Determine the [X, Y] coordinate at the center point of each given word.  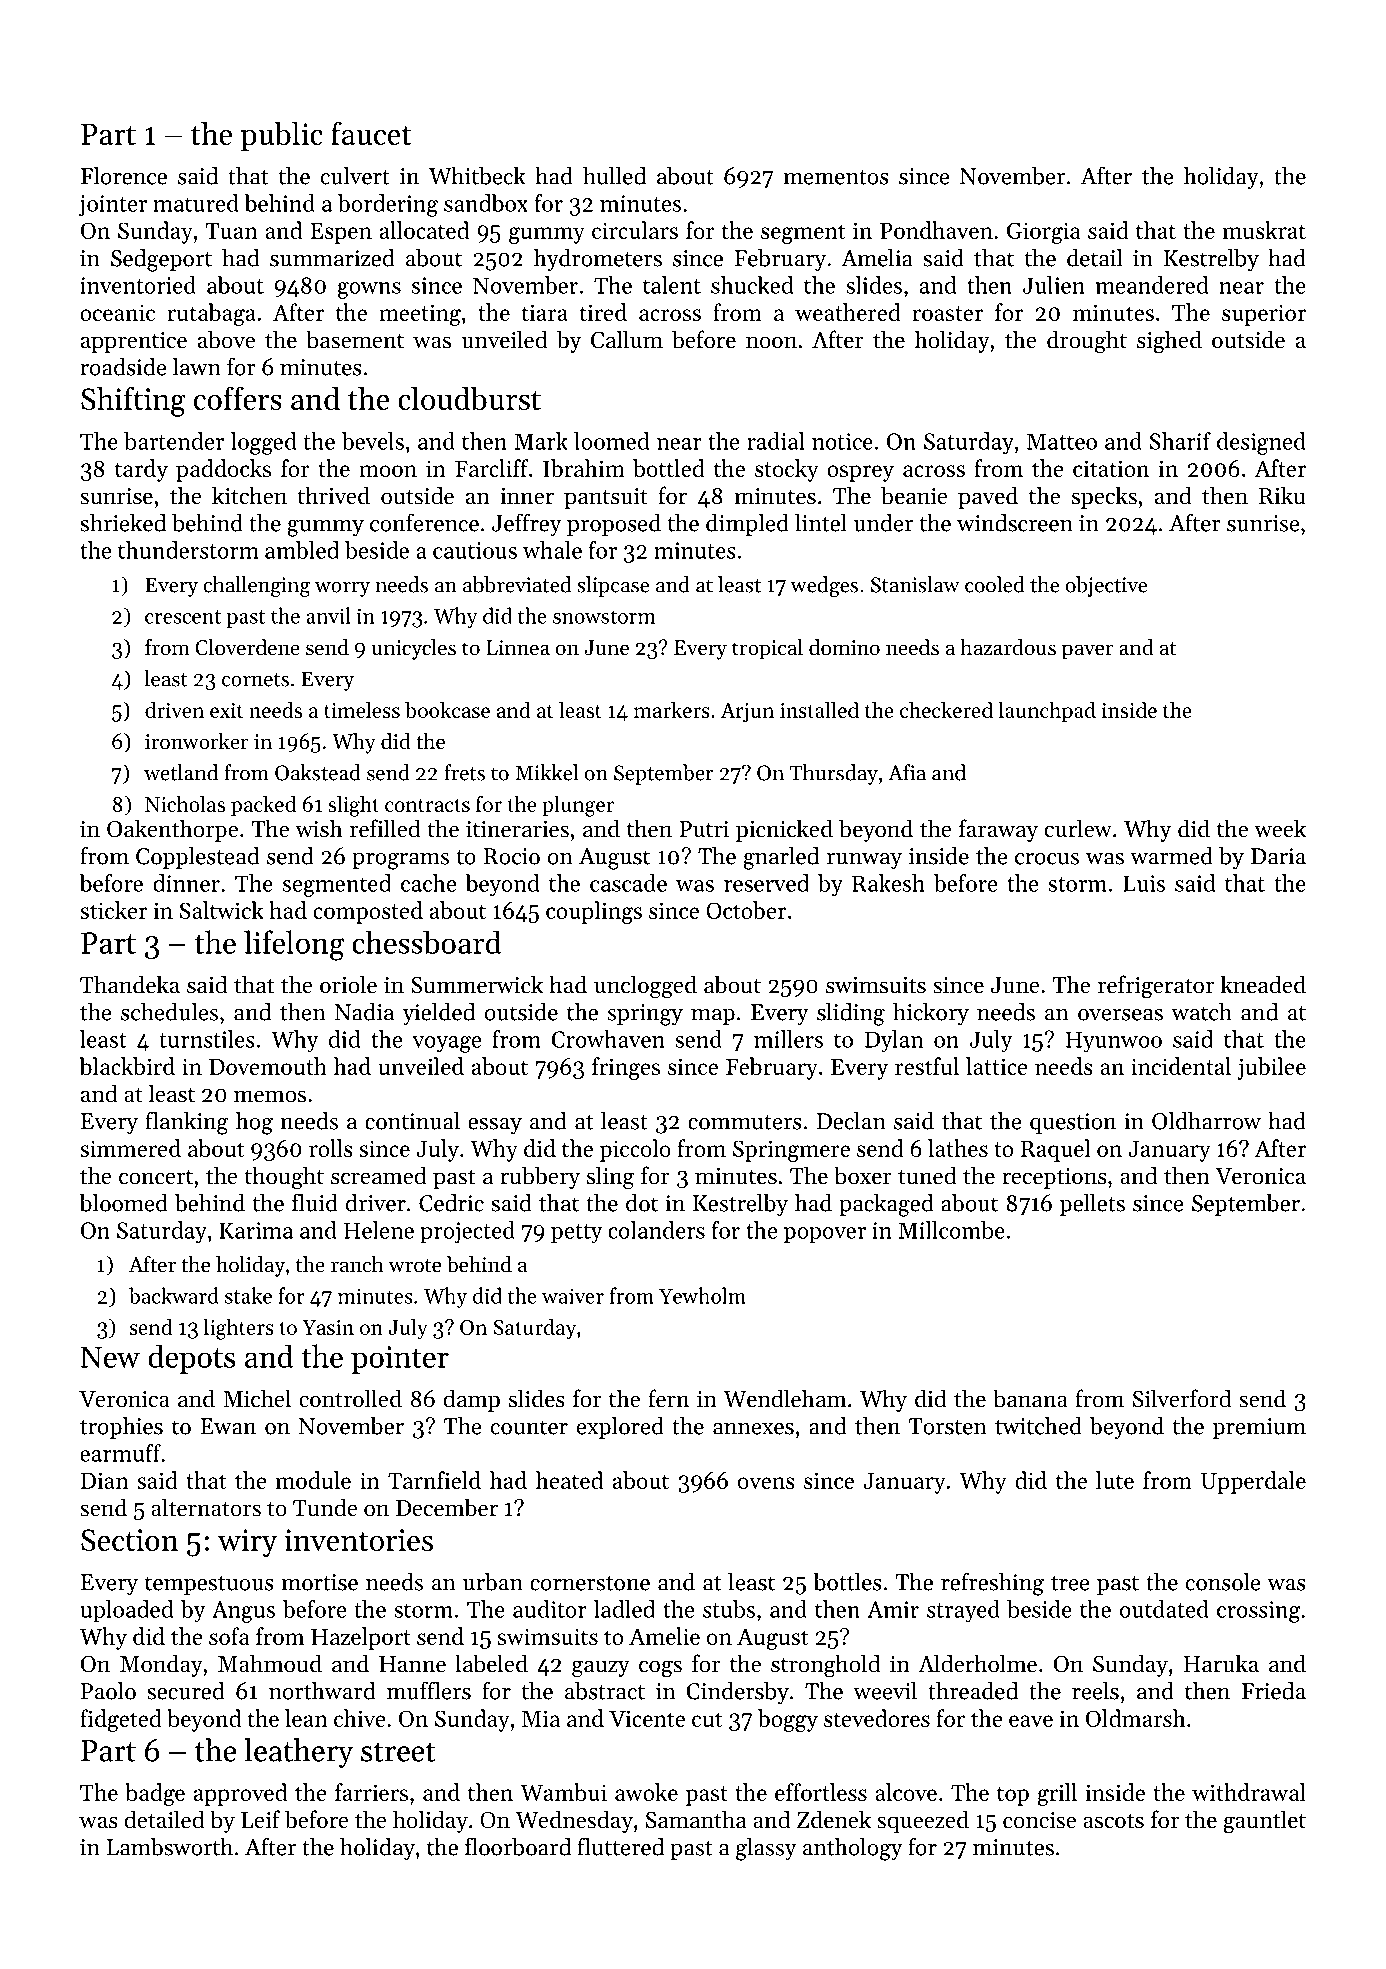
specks [1104, 497]
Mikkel [546, 772]
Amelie [664, 1636]
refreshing [992, 1584]
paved [988, 497]
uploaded [126, 1611]
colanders [656, 1230]
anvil [328, 615]
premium [1259, 1428]
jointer [113, 206]
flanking [187, 1123]
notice [842, 441]
